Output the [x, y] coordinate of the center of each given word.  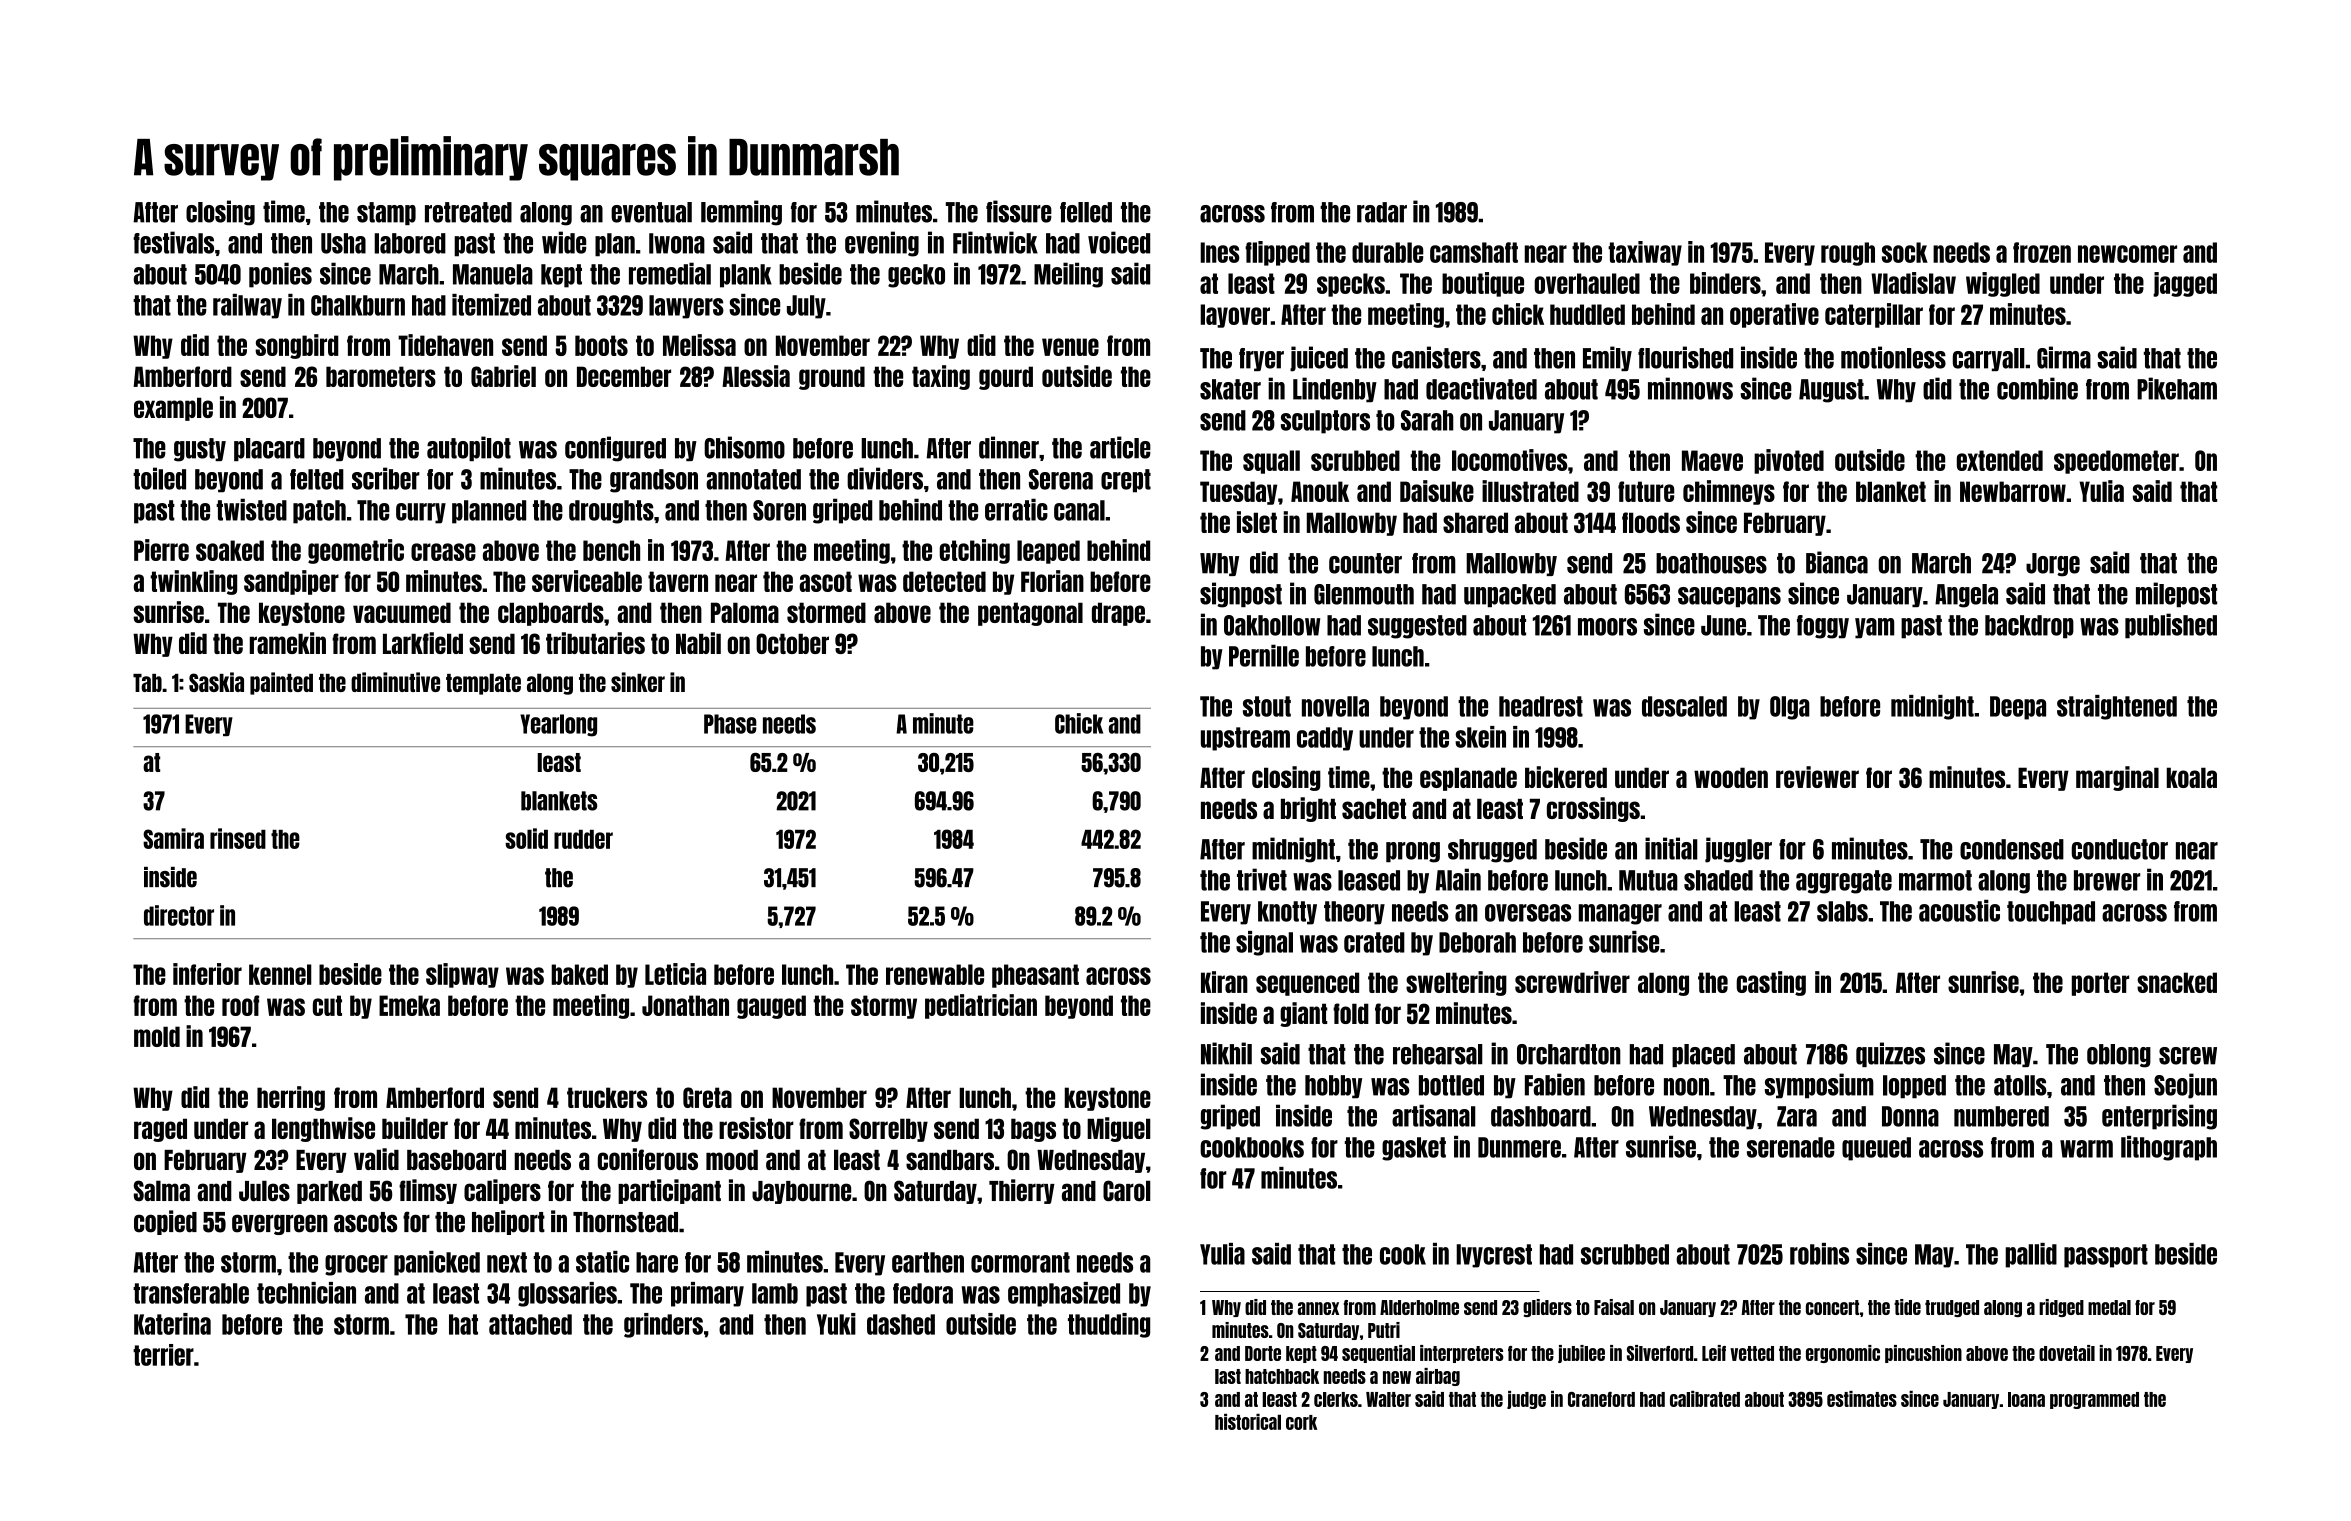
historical [1248, 1422]
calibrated [1705, 1399]
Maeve [1712, 460]
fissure [1019, 211]
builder [415, 1128]
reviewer [1817, 777]
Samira [173, 838]
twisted [251, 509]
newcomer [2127, 254]
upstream [1245, 739]
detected [944, 581]
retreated [468, 212]
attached [530, 1324]
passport [2106, 1256]
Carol [1127, 1191]
